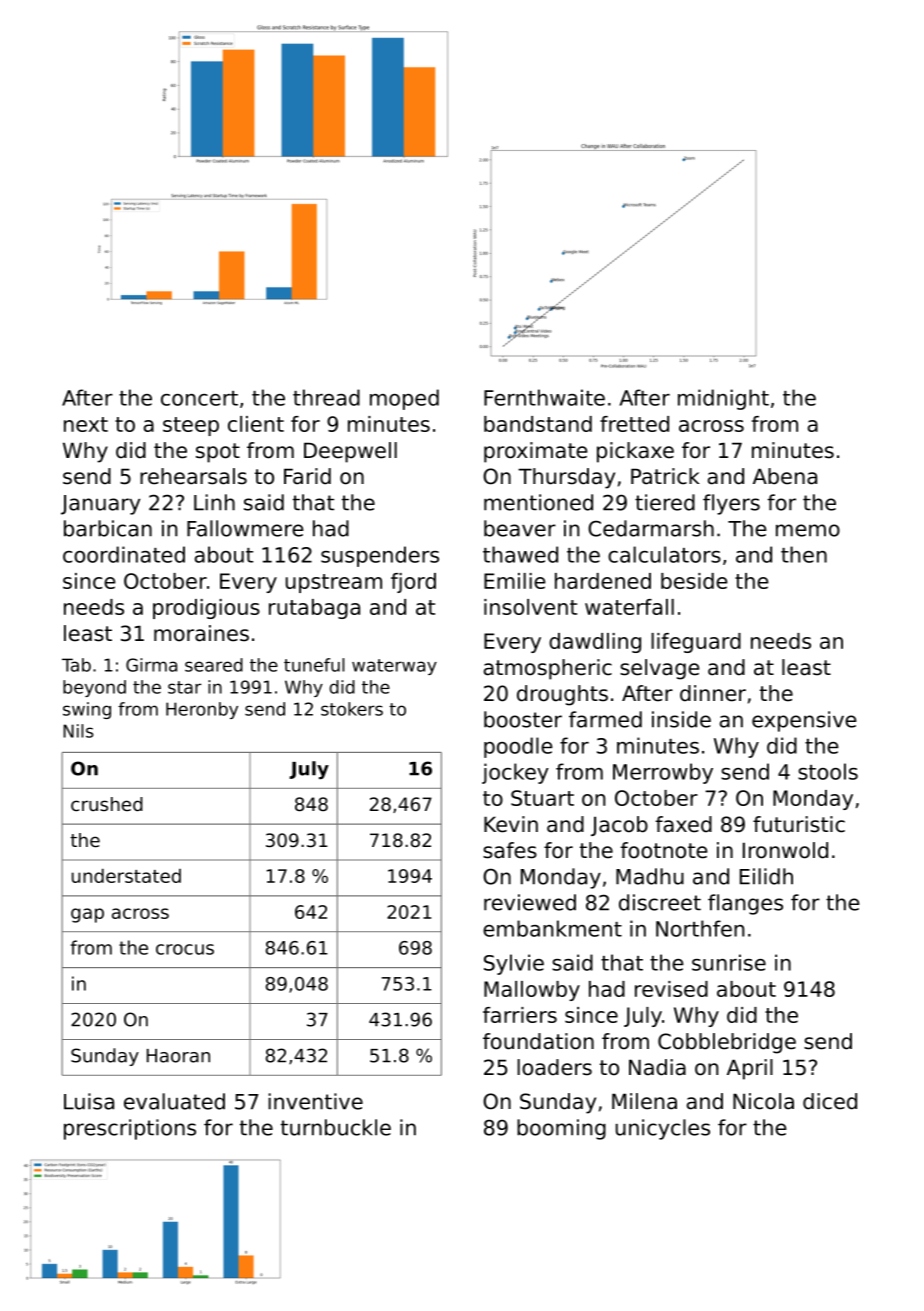 The width and height of the screenshot is (924, 1311). What do you see at coordinates (696, 643) in the screenshot?
I see `lifeguard` at bounding box center [696, 643].
